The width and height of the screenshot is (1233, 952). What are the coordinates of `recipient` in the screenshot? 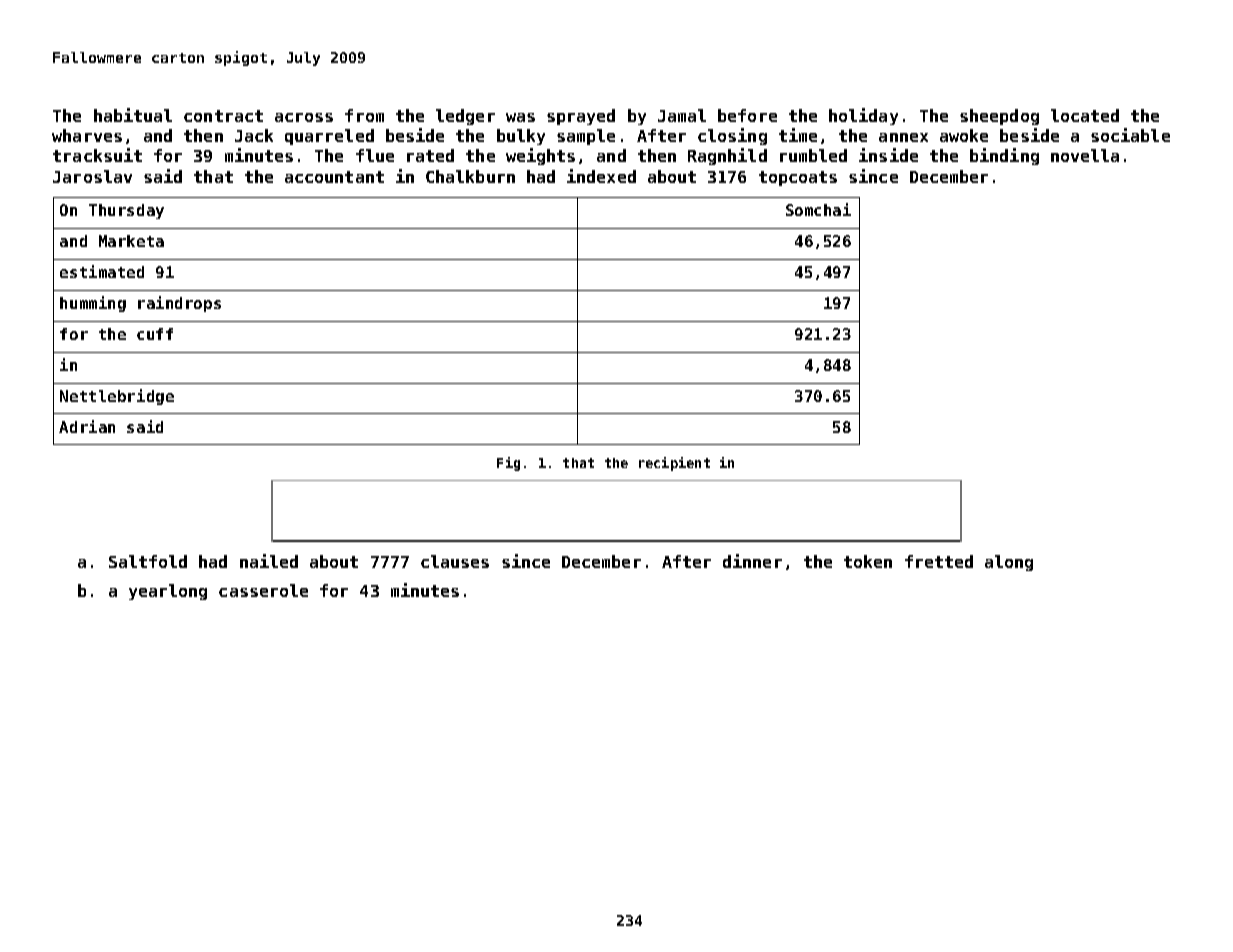 It's located at (674, 464).
